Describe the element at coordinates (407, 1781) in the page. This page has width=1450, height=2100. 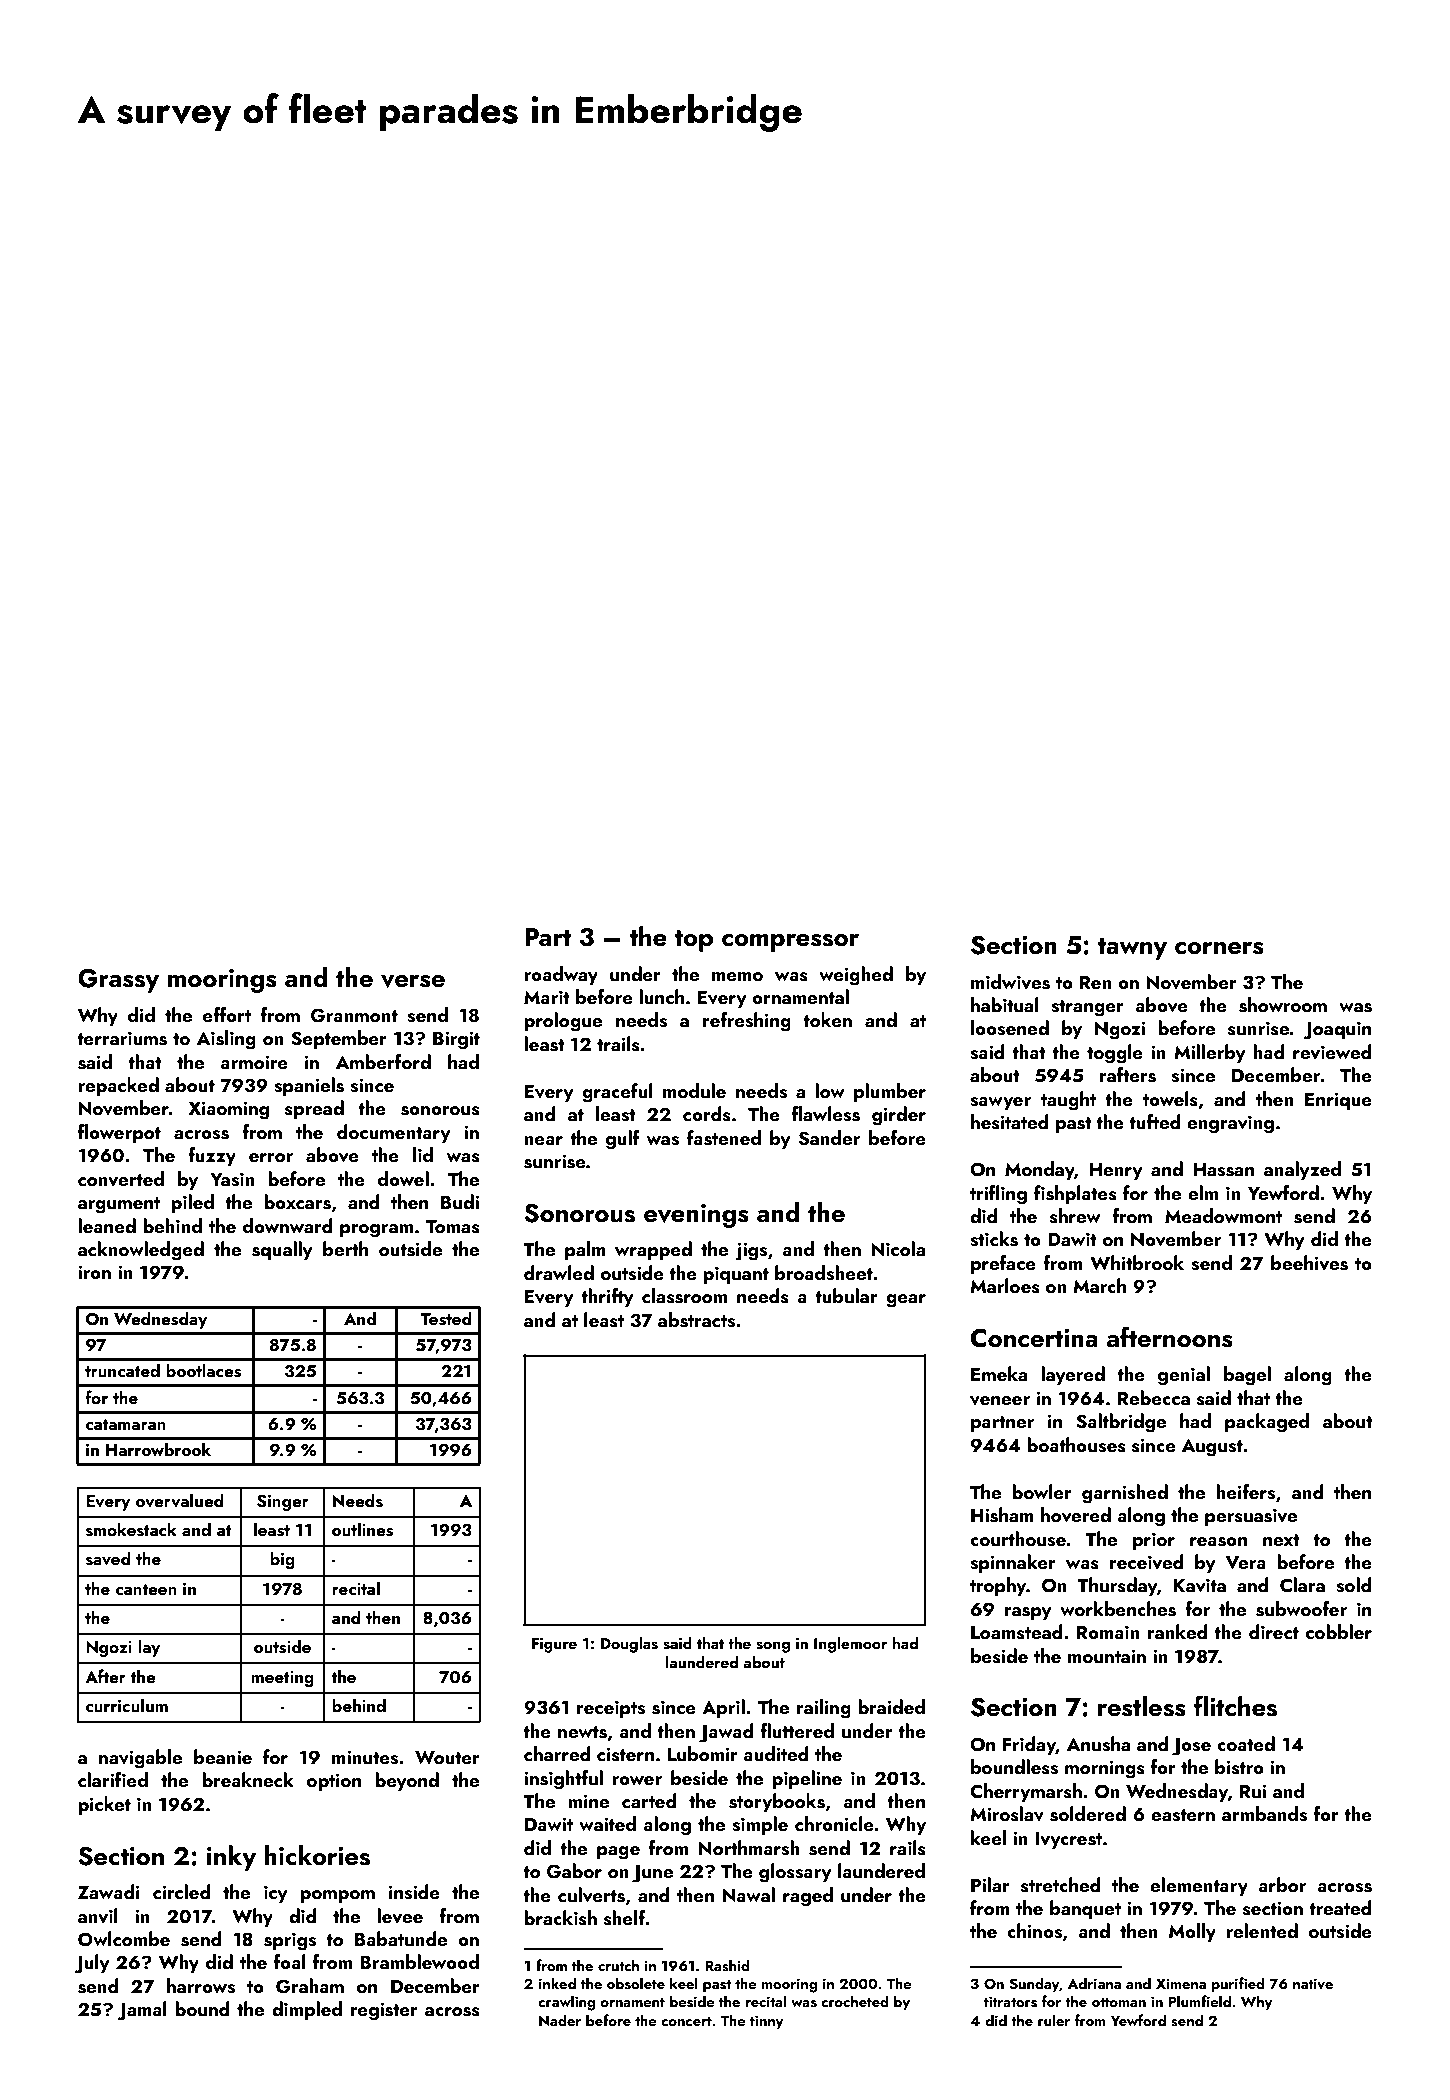
I see `beyond` at that location.
